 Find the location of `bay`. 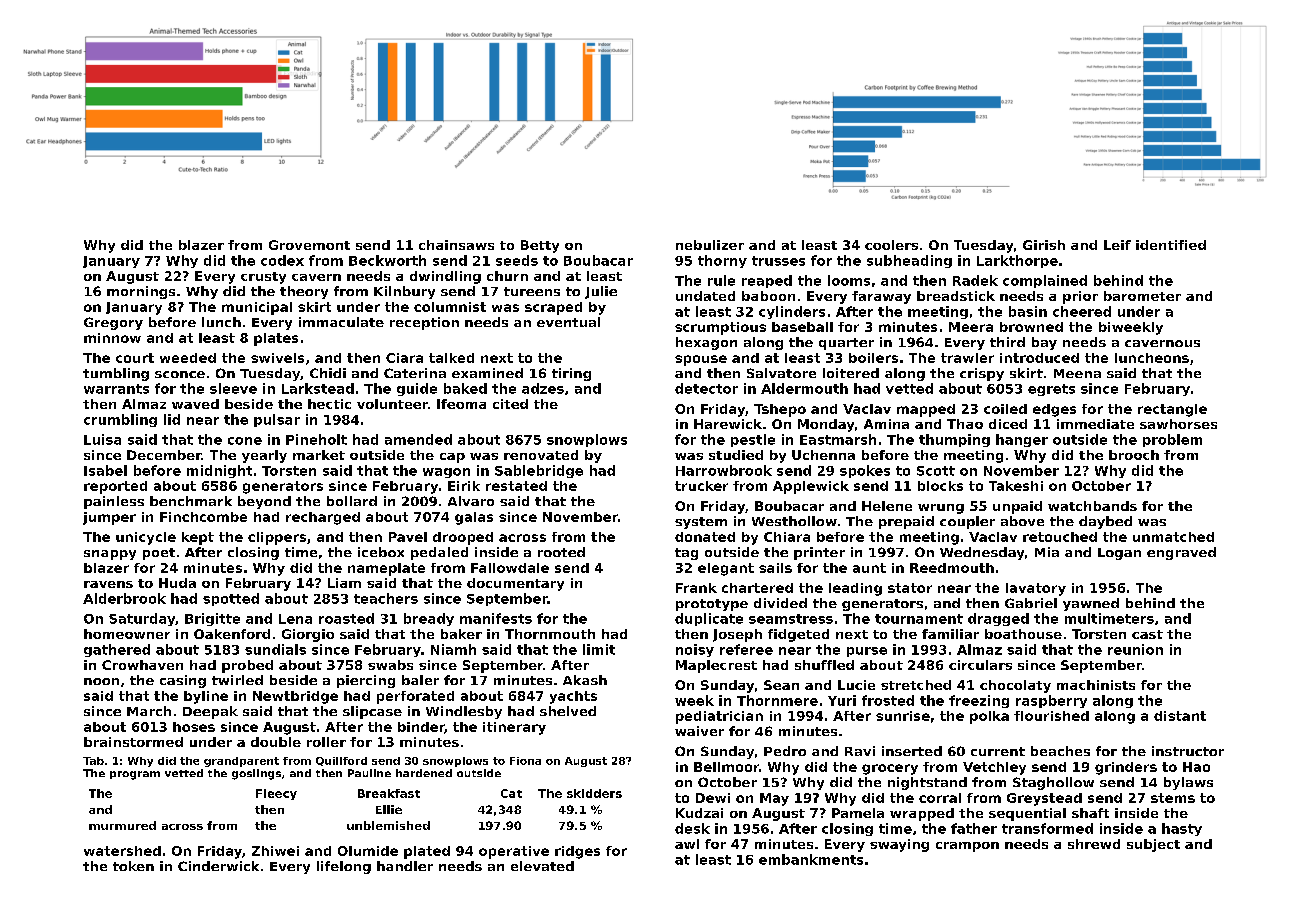

bay is located at coordinates (1044, 343).
